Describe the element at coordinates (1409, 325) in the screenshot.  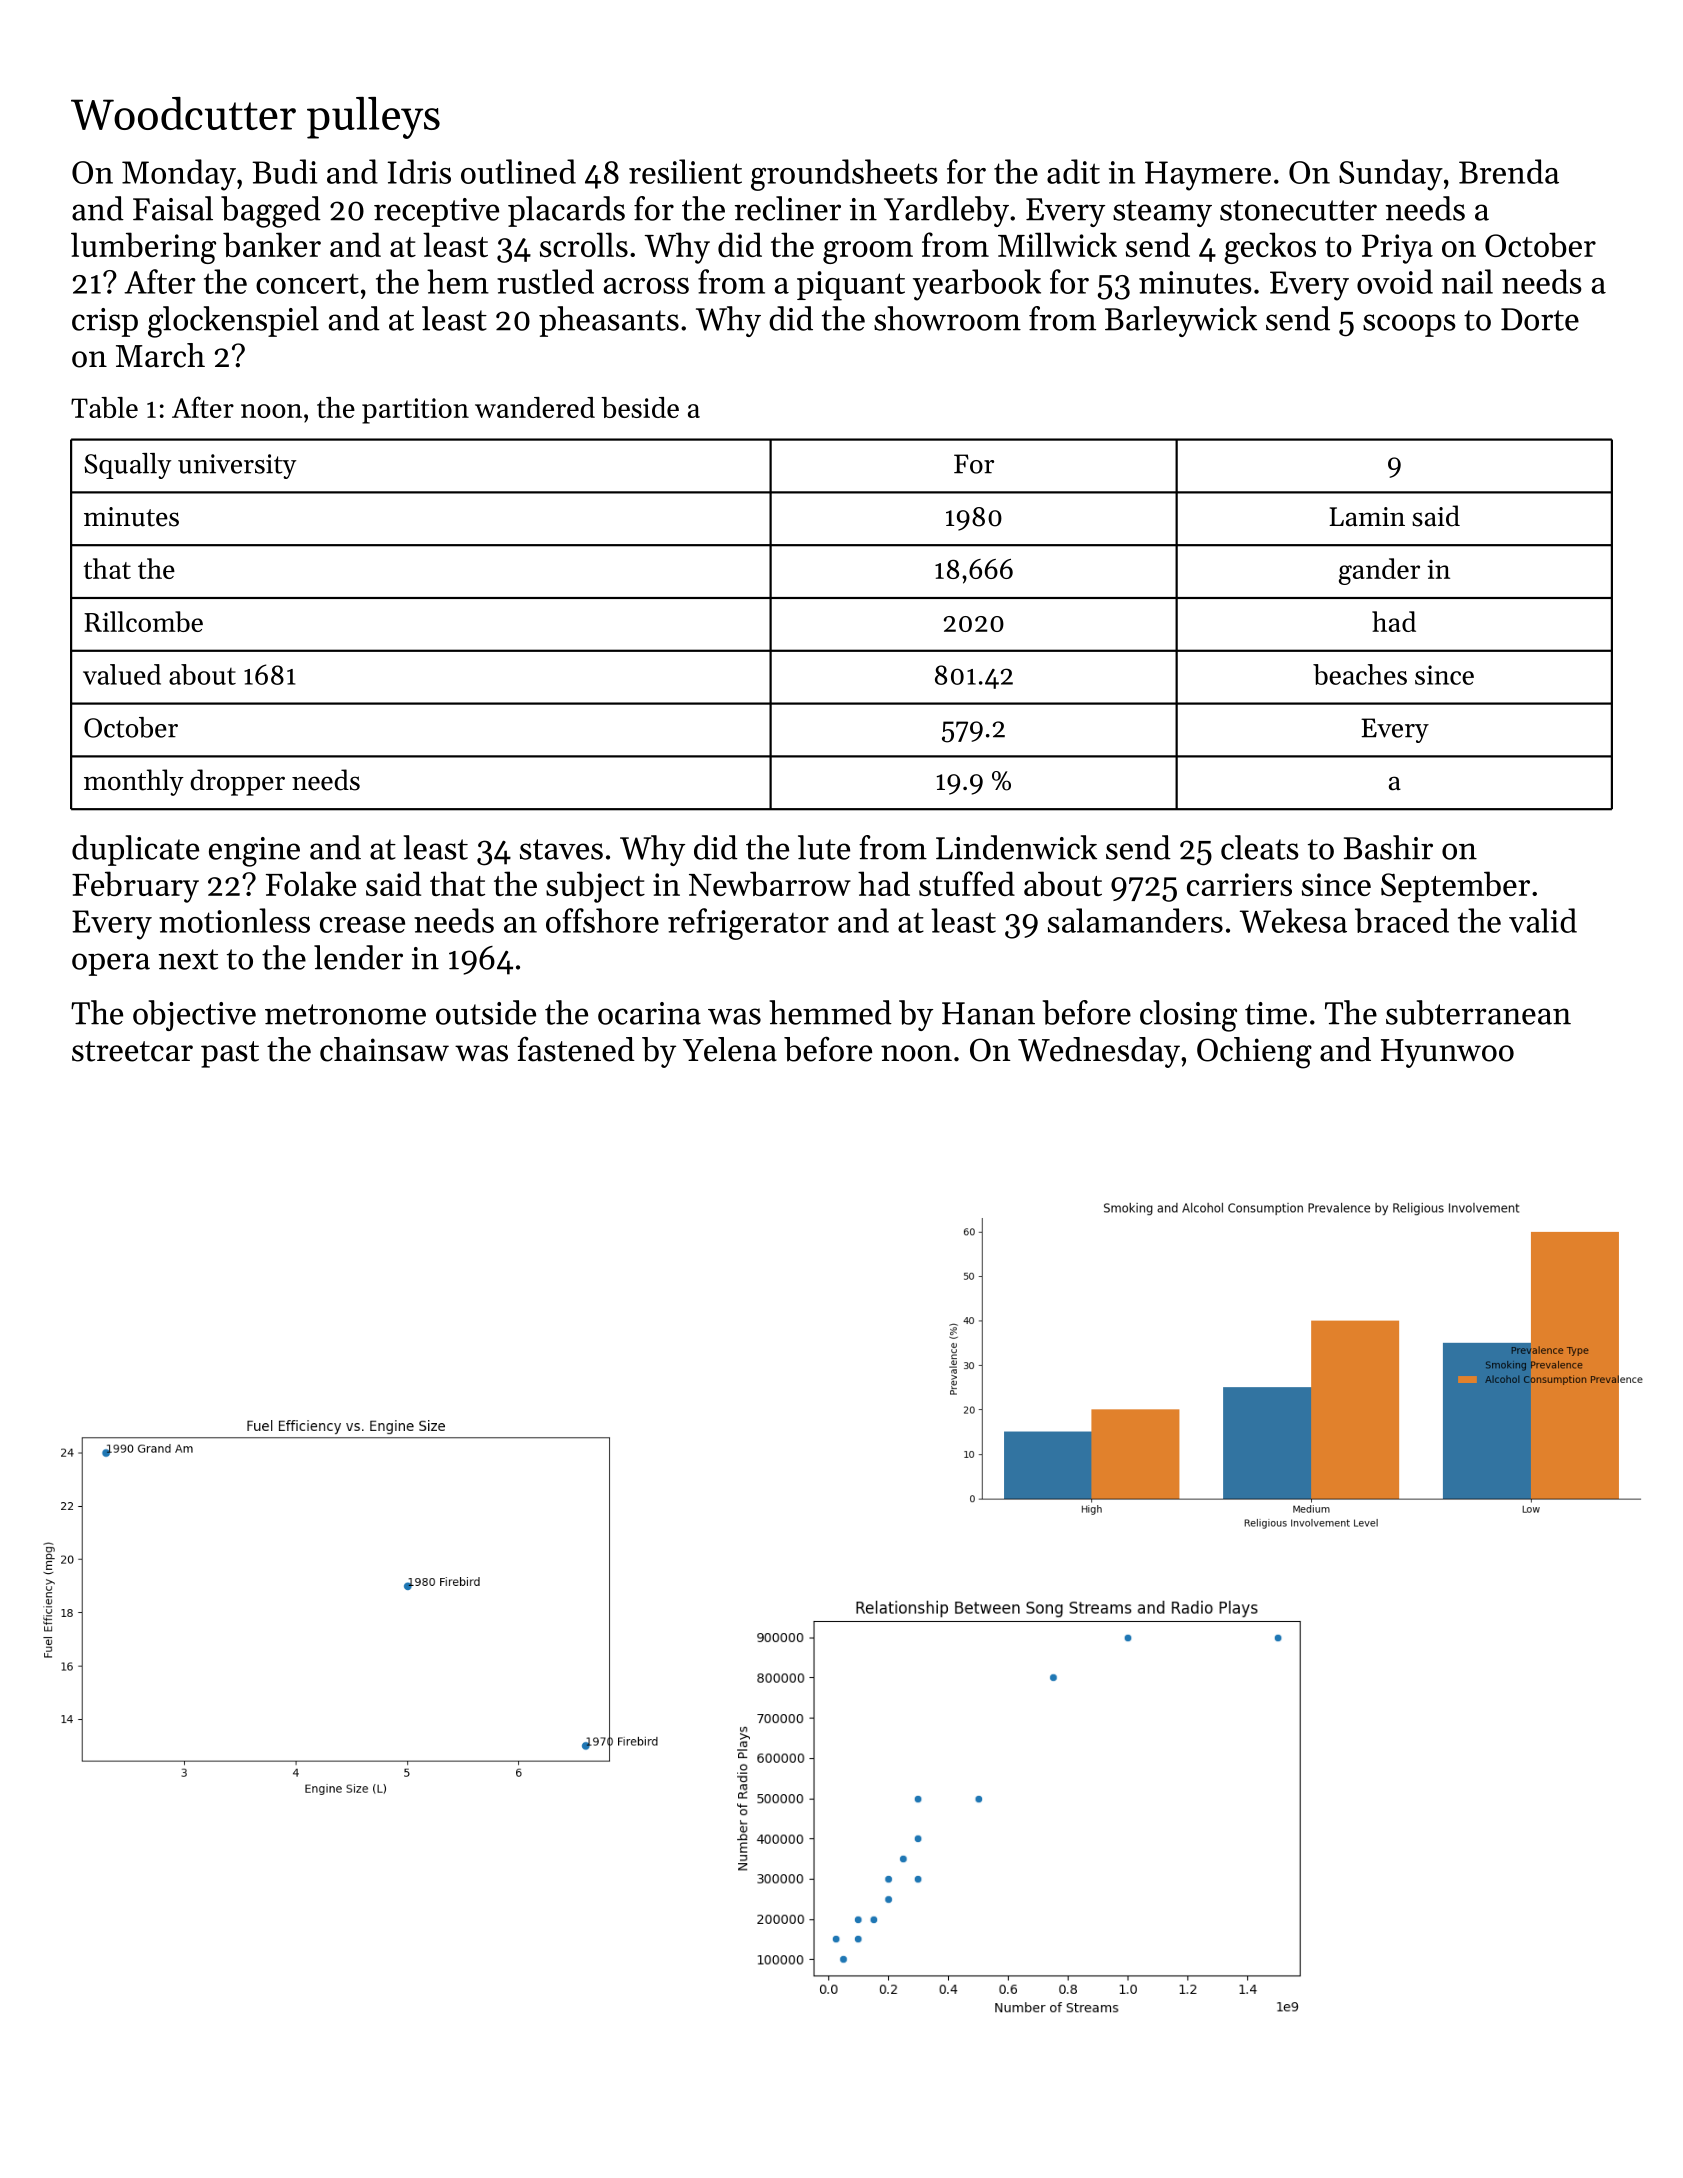
I see `scoops` at that location.
